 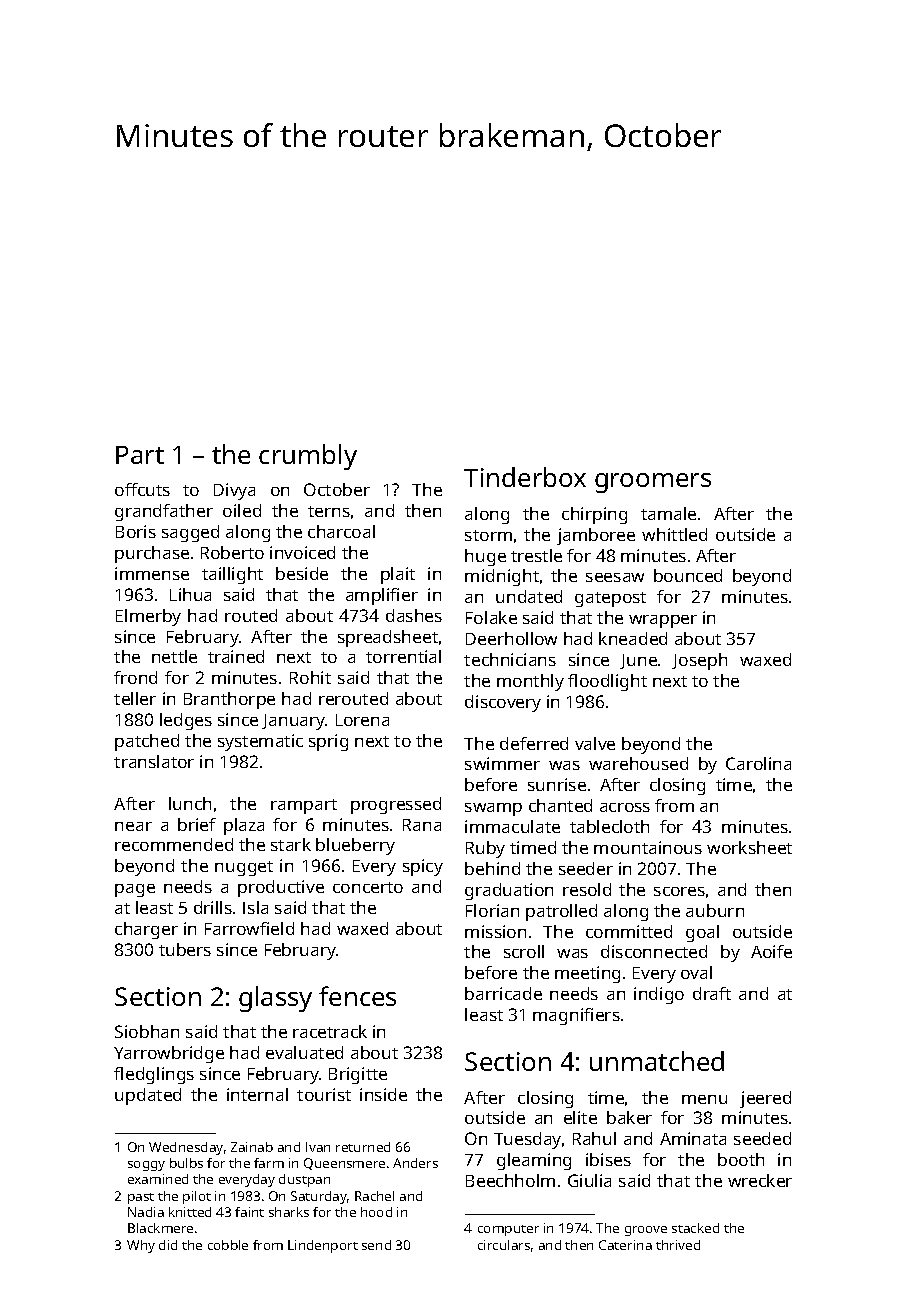 What do you see at coordinates (536, 555) in the screenshot?
I see `trestle` at bounding box center [536, 555].
